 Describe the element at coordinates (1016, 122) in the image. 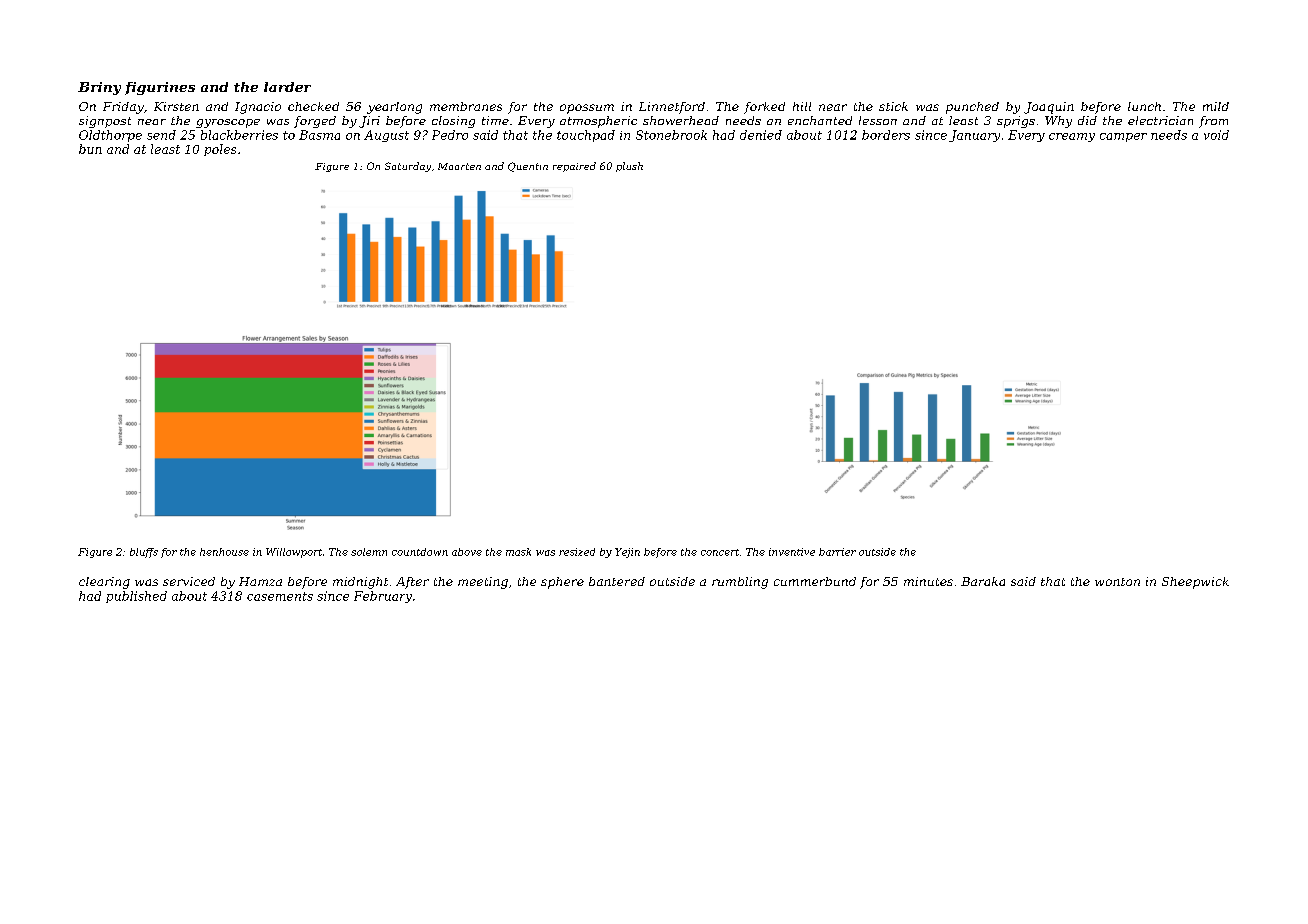

I see `sprigs` at that location.
